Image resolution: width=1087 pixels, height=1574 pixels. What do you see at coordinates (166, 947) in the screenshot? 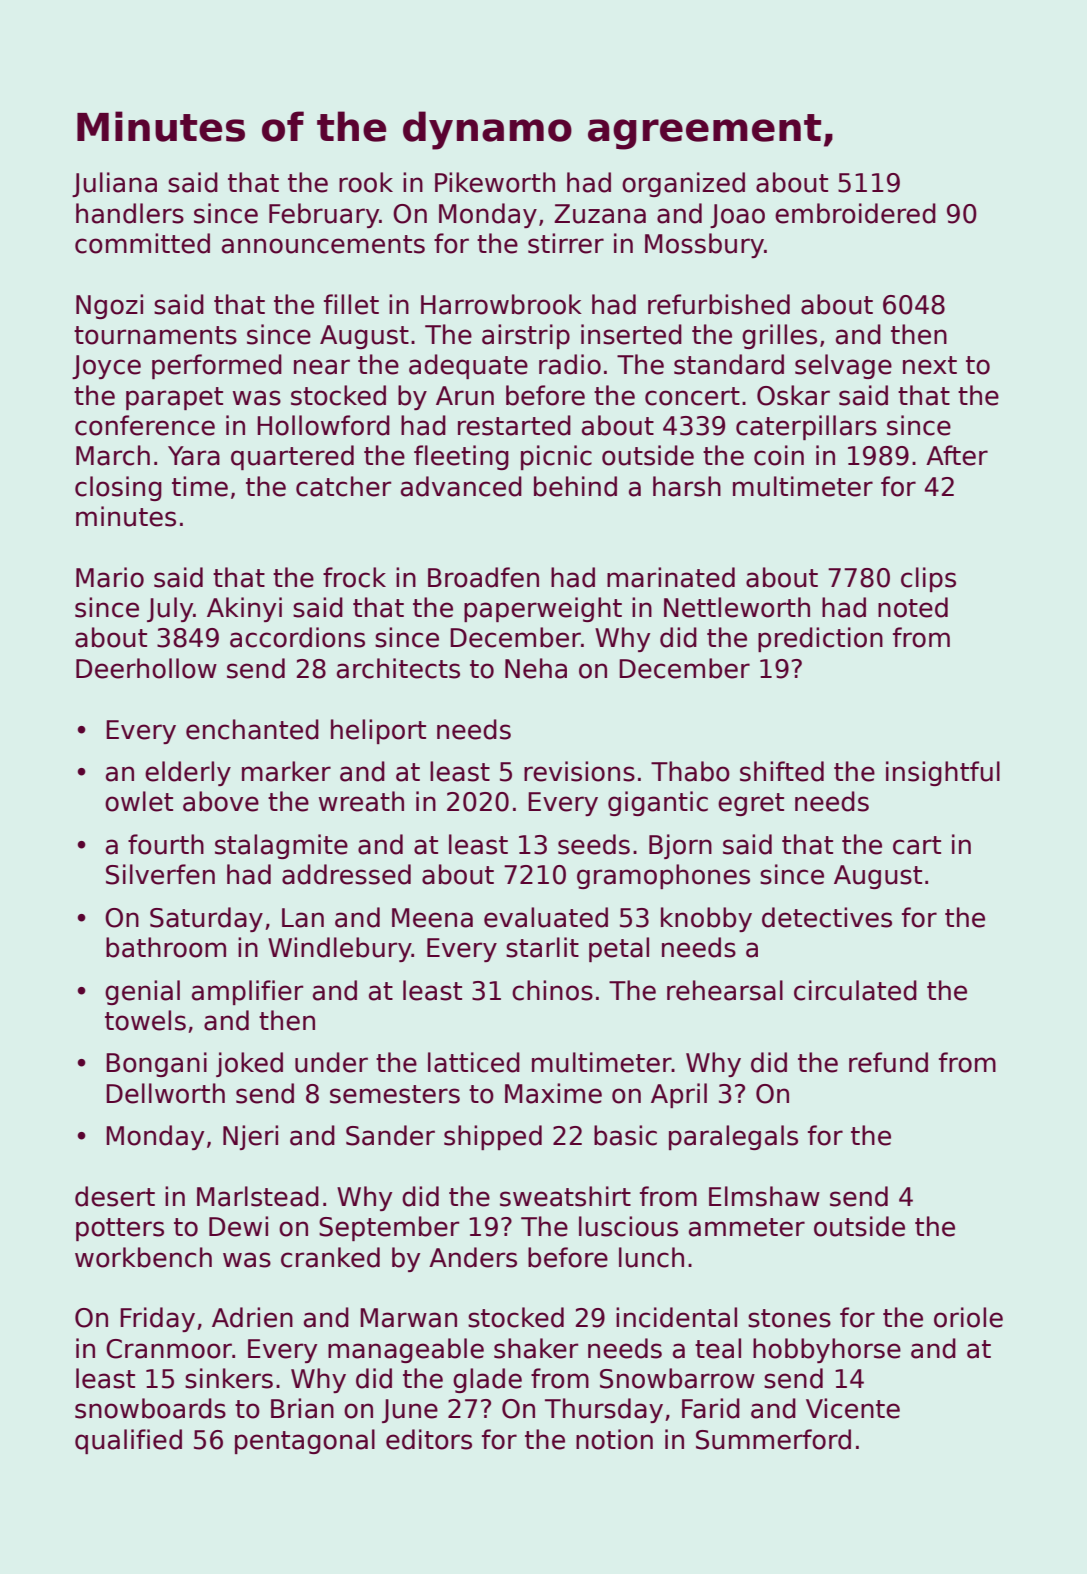
I see `bathroom` at bounding box center [166, 947].
